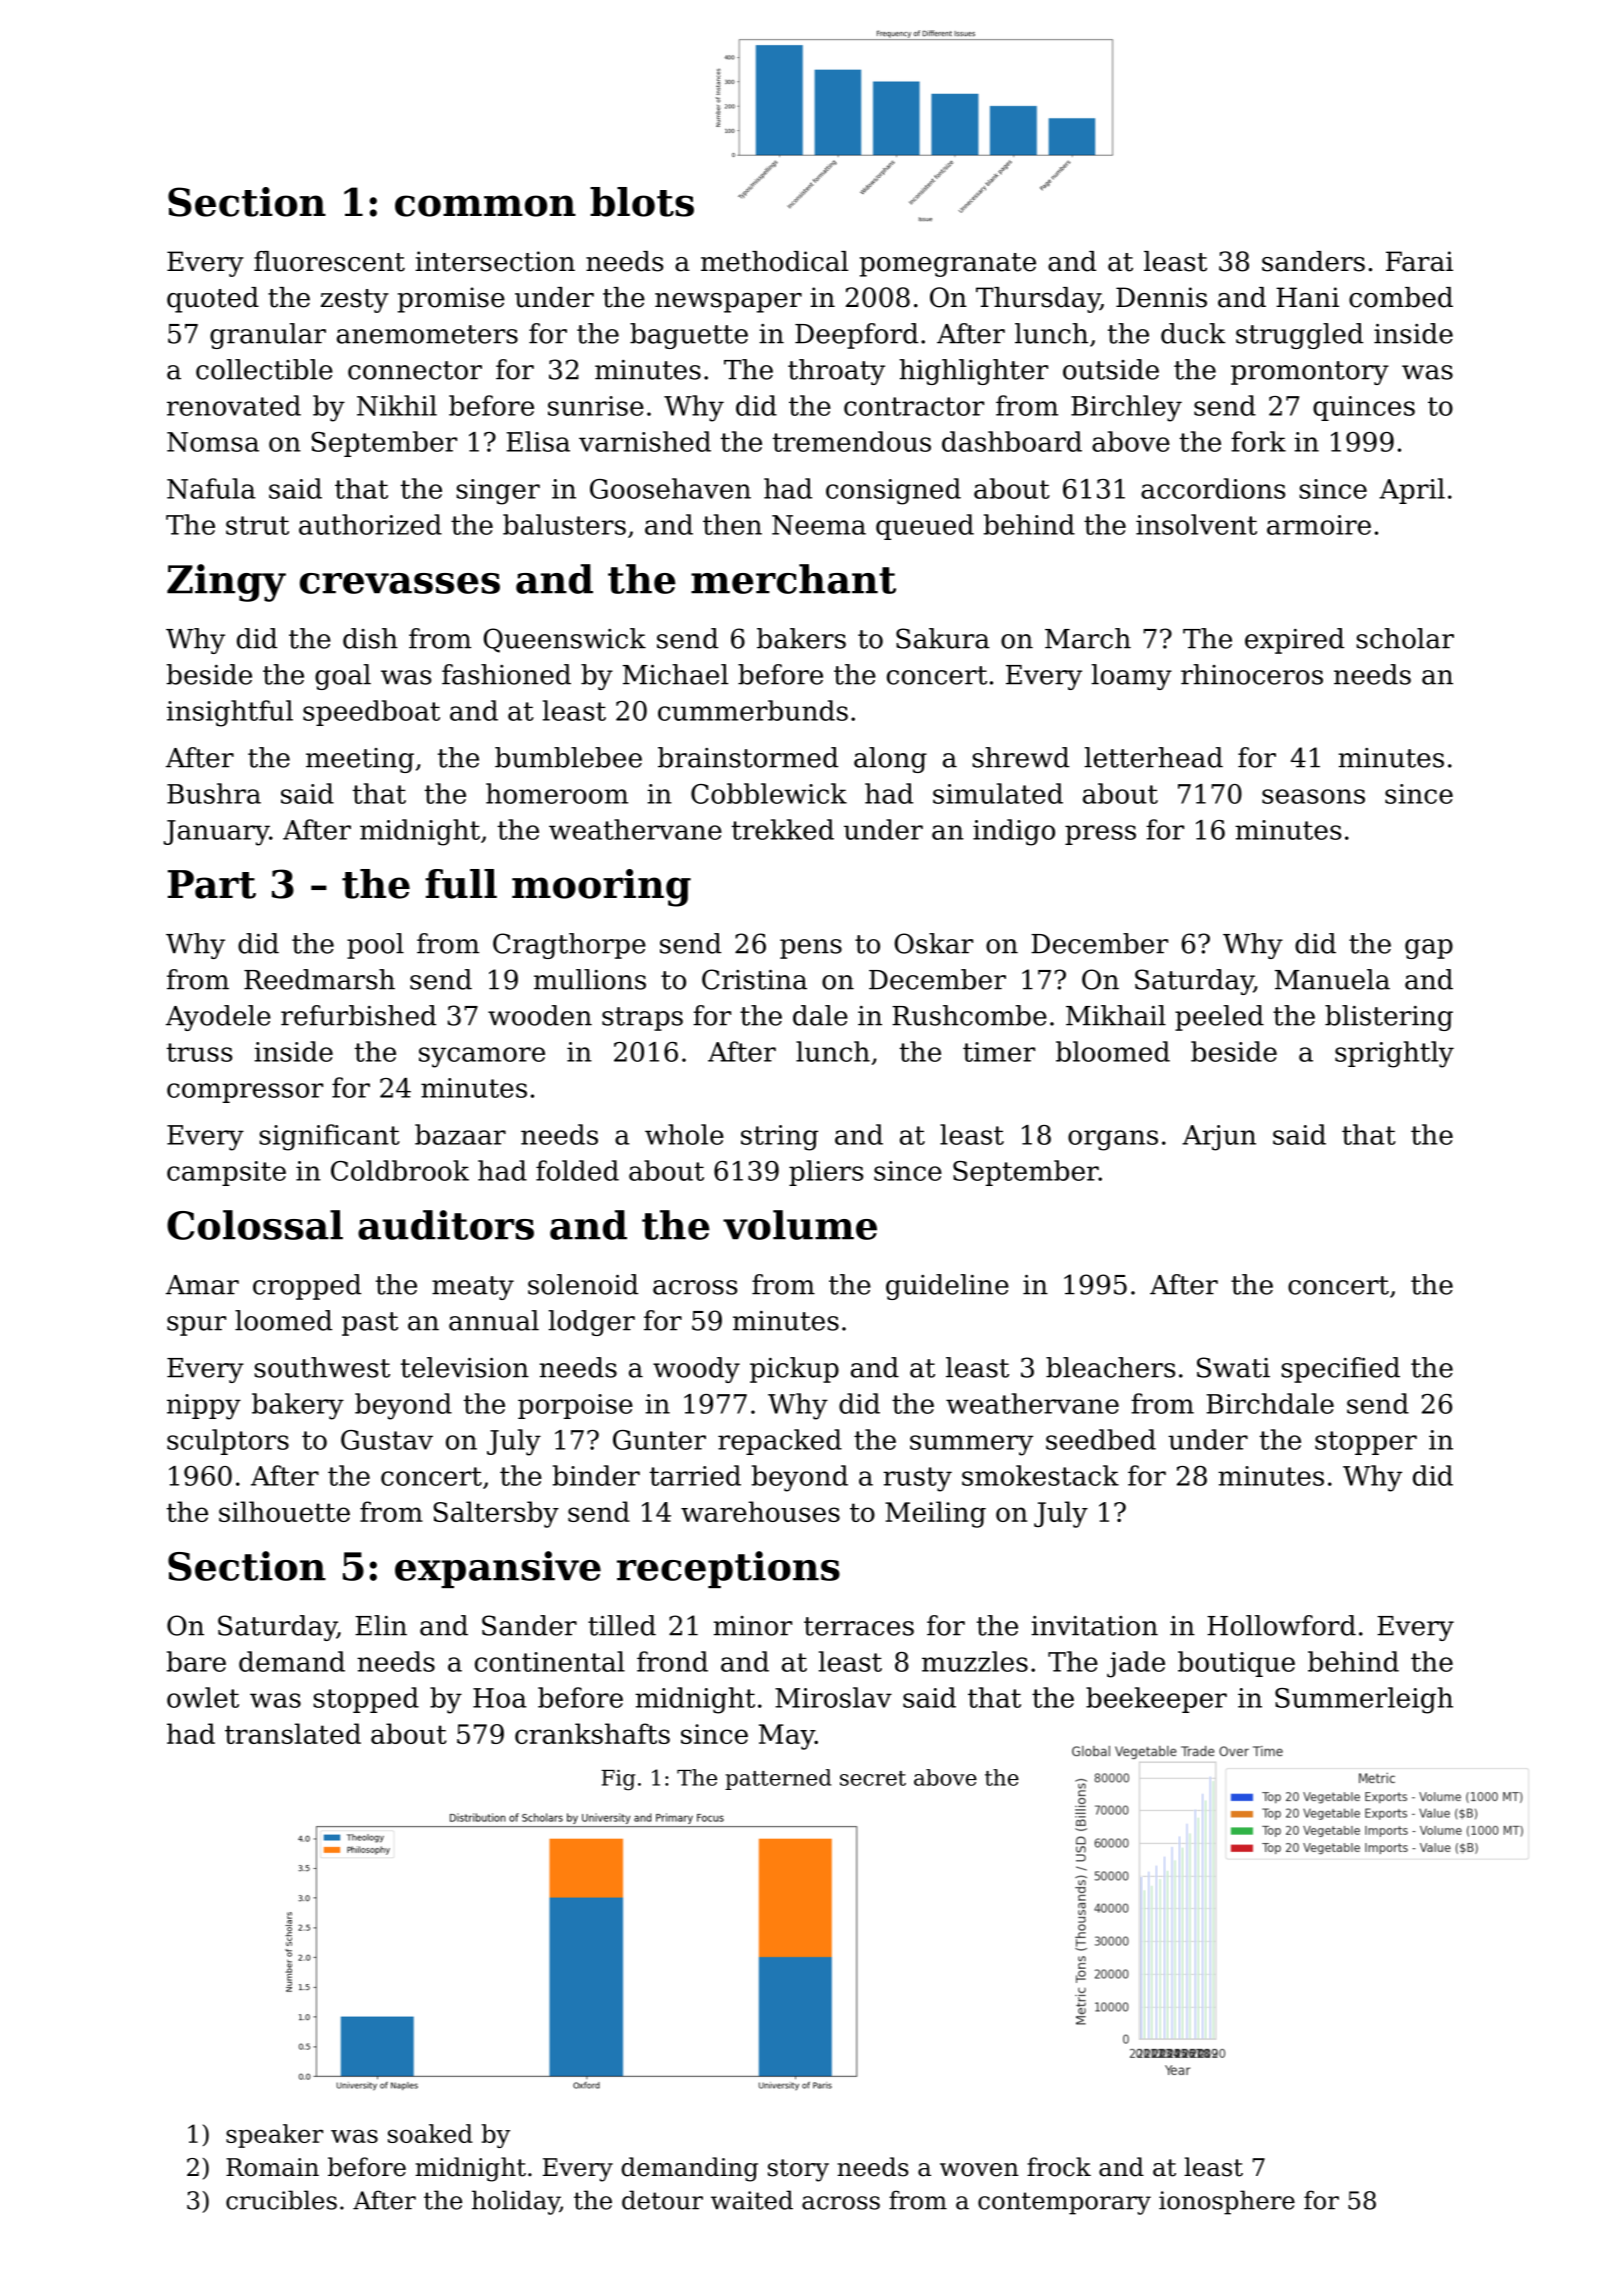 The height and width of the document is (2292, 1620). Describe the element at coordinates (925, 527) in the document. I see `queued` at that location.
